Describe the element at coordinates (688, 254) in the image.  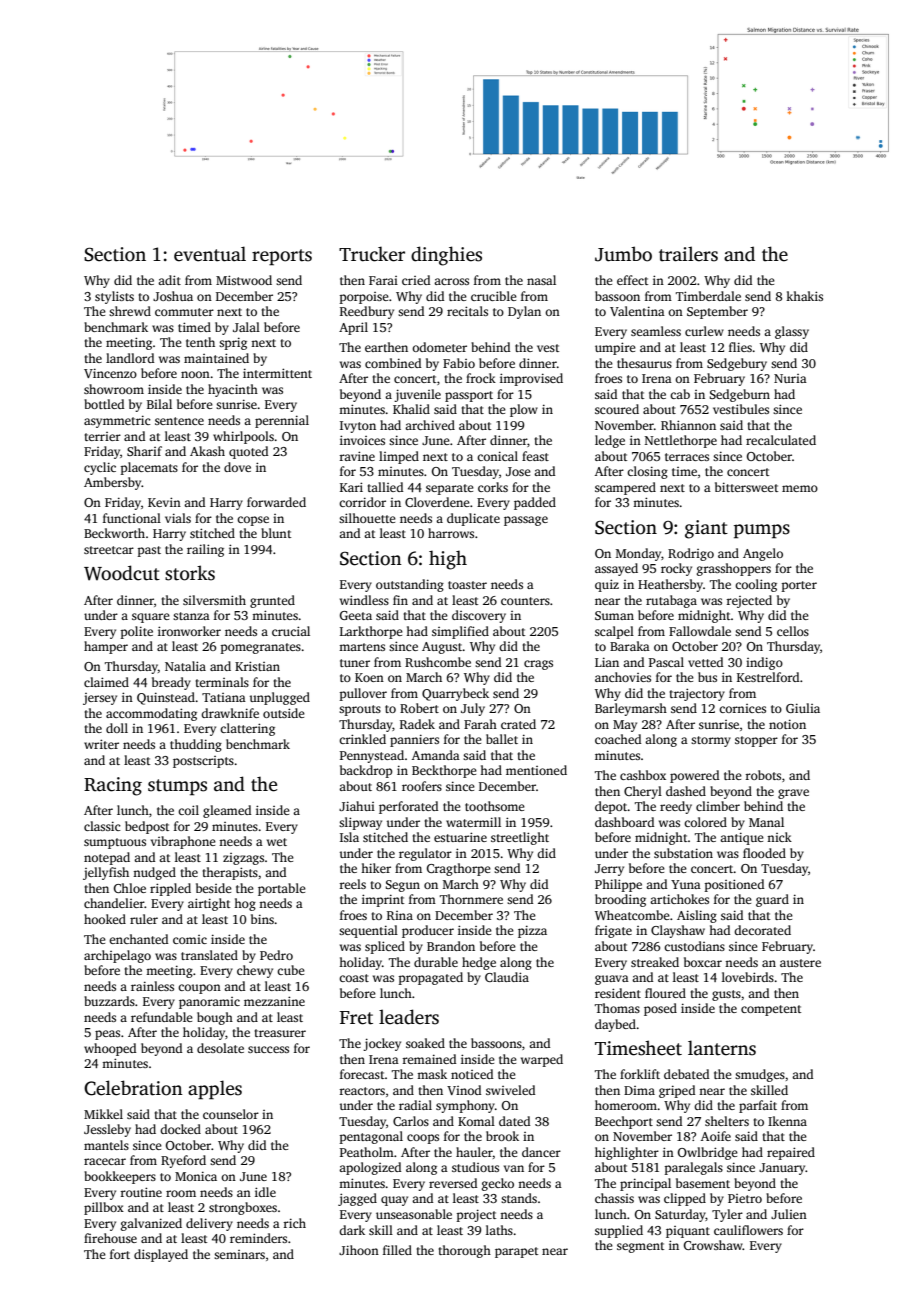
I see `trailers` at that location.
